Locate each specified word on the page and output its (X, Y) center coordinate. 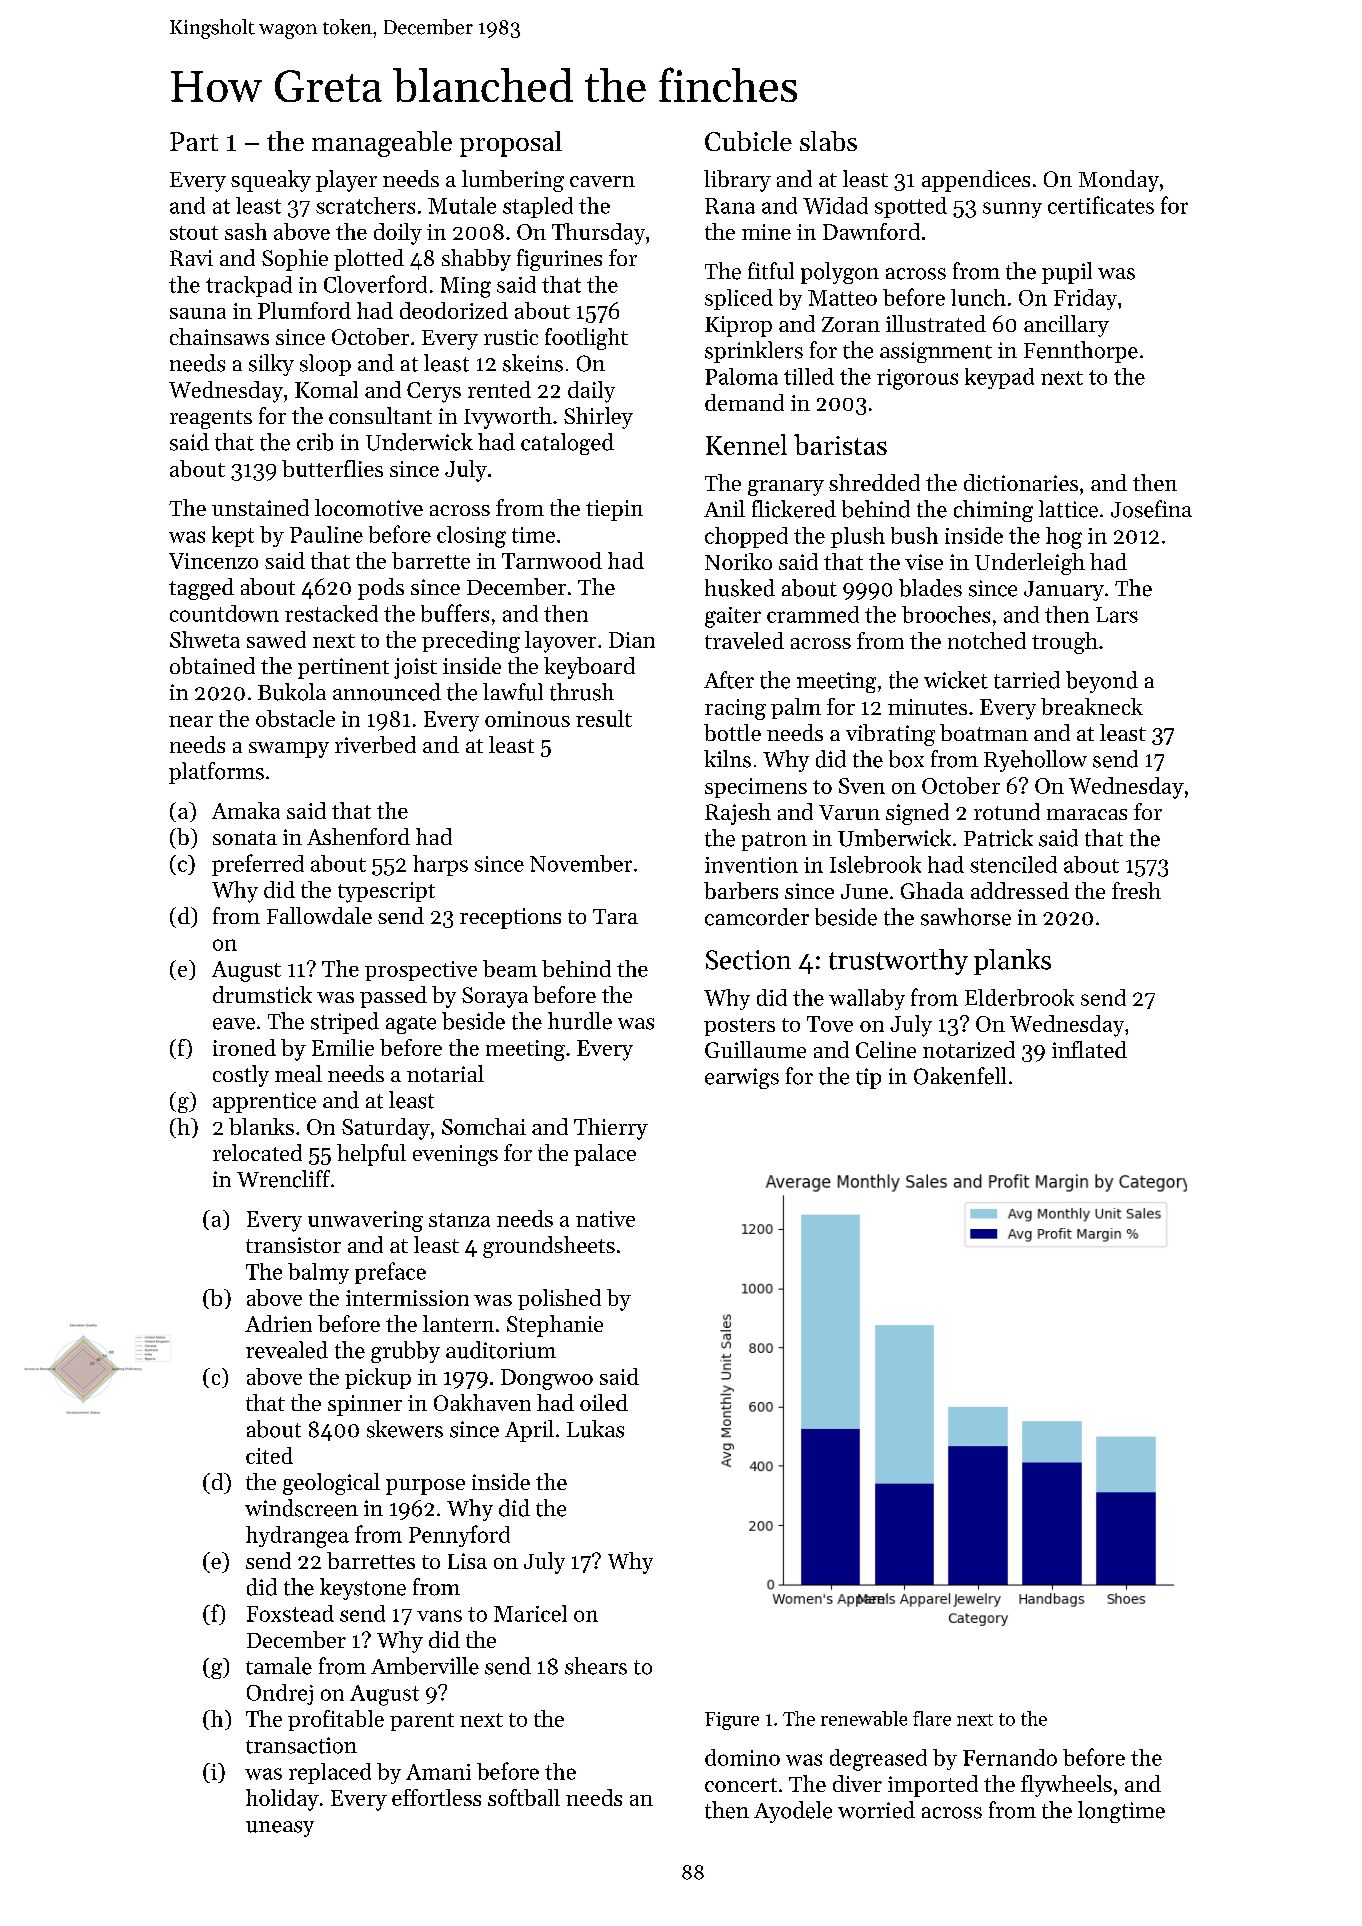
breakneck (1092, 706)
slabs (828, 141)
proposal (511, 144)
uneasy (280, 1829)
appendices (976, 181)
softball (524, 1797)
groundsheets (549, 1247)
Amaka (246, 810)
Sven (862, 786)
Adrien (278, 1323)
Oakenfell (960, 1076)
